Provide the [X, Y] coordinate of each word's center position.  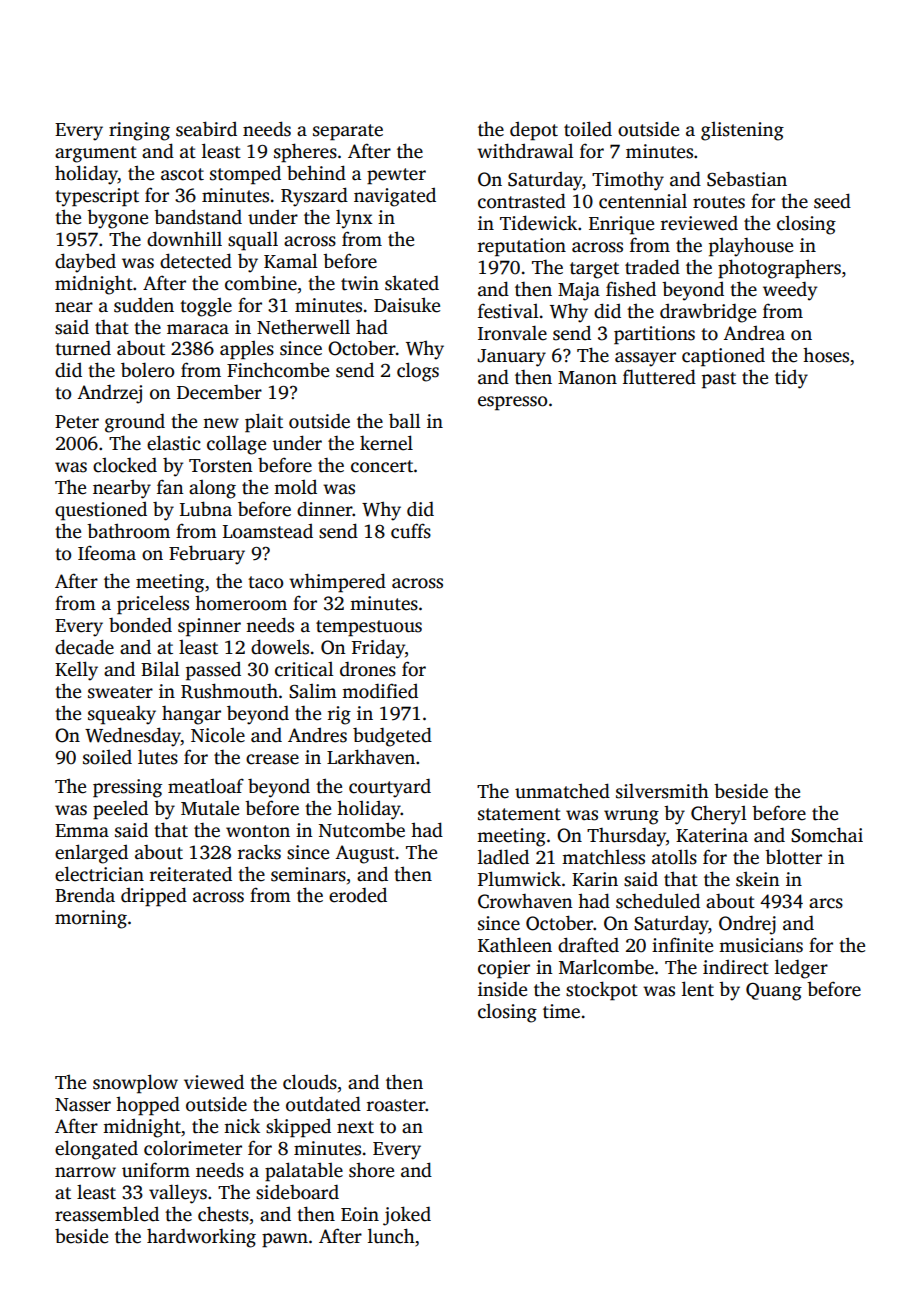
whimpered [337, 583]
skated [412, 283]
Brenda [85, 895]
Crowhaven [525, 901]
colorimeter [193, 1148]
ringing [139, 131]
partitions [654, 335]
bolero [147, 370]
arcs [826, 903]
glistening [742, 131]
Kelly [76, 671]
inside [502, 989]
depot [534, 131]
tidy [791, 379]
